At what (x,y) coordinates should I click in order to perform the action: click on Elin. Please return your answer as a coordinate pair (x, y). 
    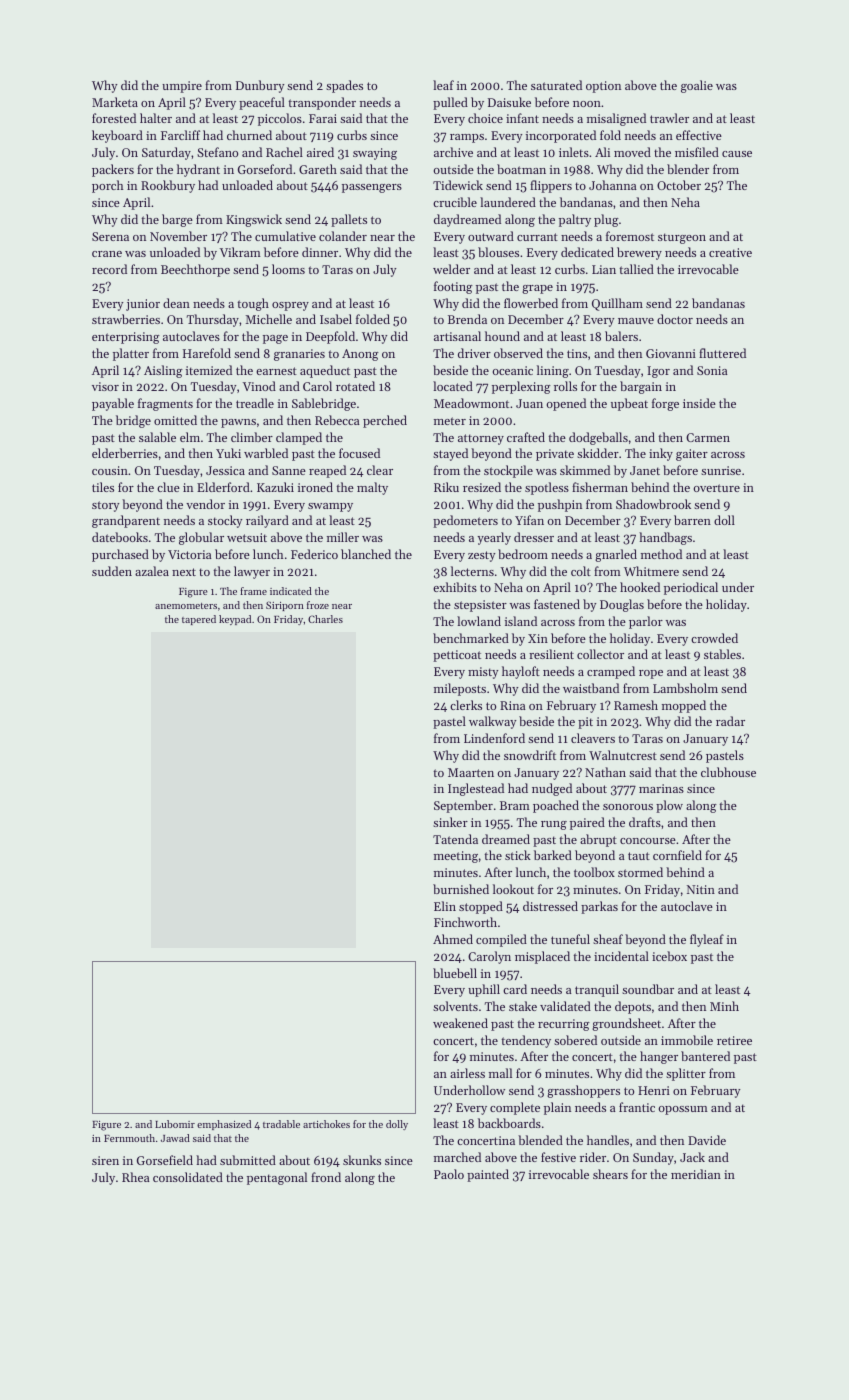
    Looking at the image, I should click on (445, 906).
